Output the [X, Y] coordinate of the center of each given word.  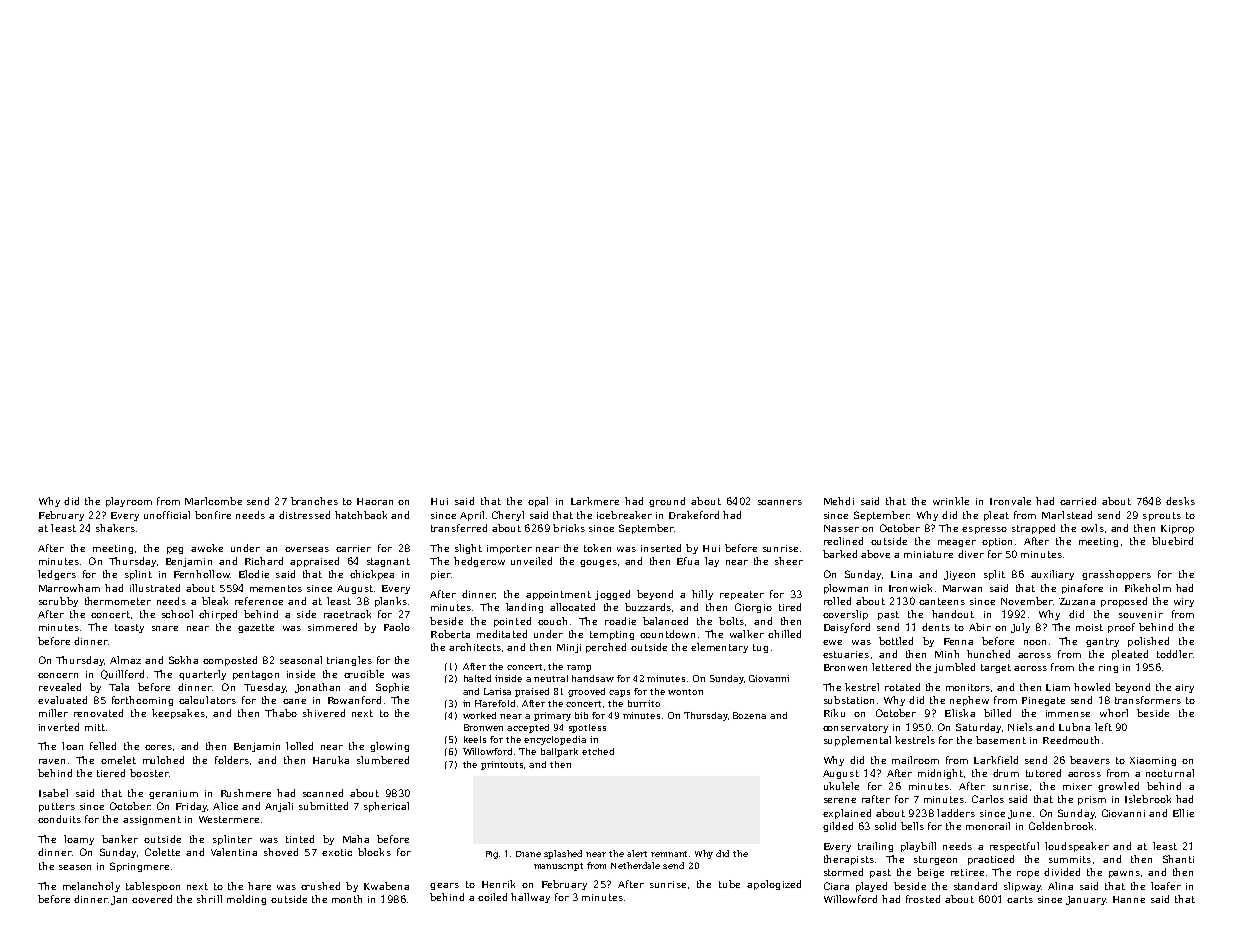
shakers [115, 528]
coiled [492, 897]
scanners [780, 502]
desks [1180, 501]
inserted [661, 548]
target [996, 668]
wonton [685, 692]
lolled [299, 746]
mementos [276, 588]
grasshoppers [1116, 575]
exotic [337, 852]
